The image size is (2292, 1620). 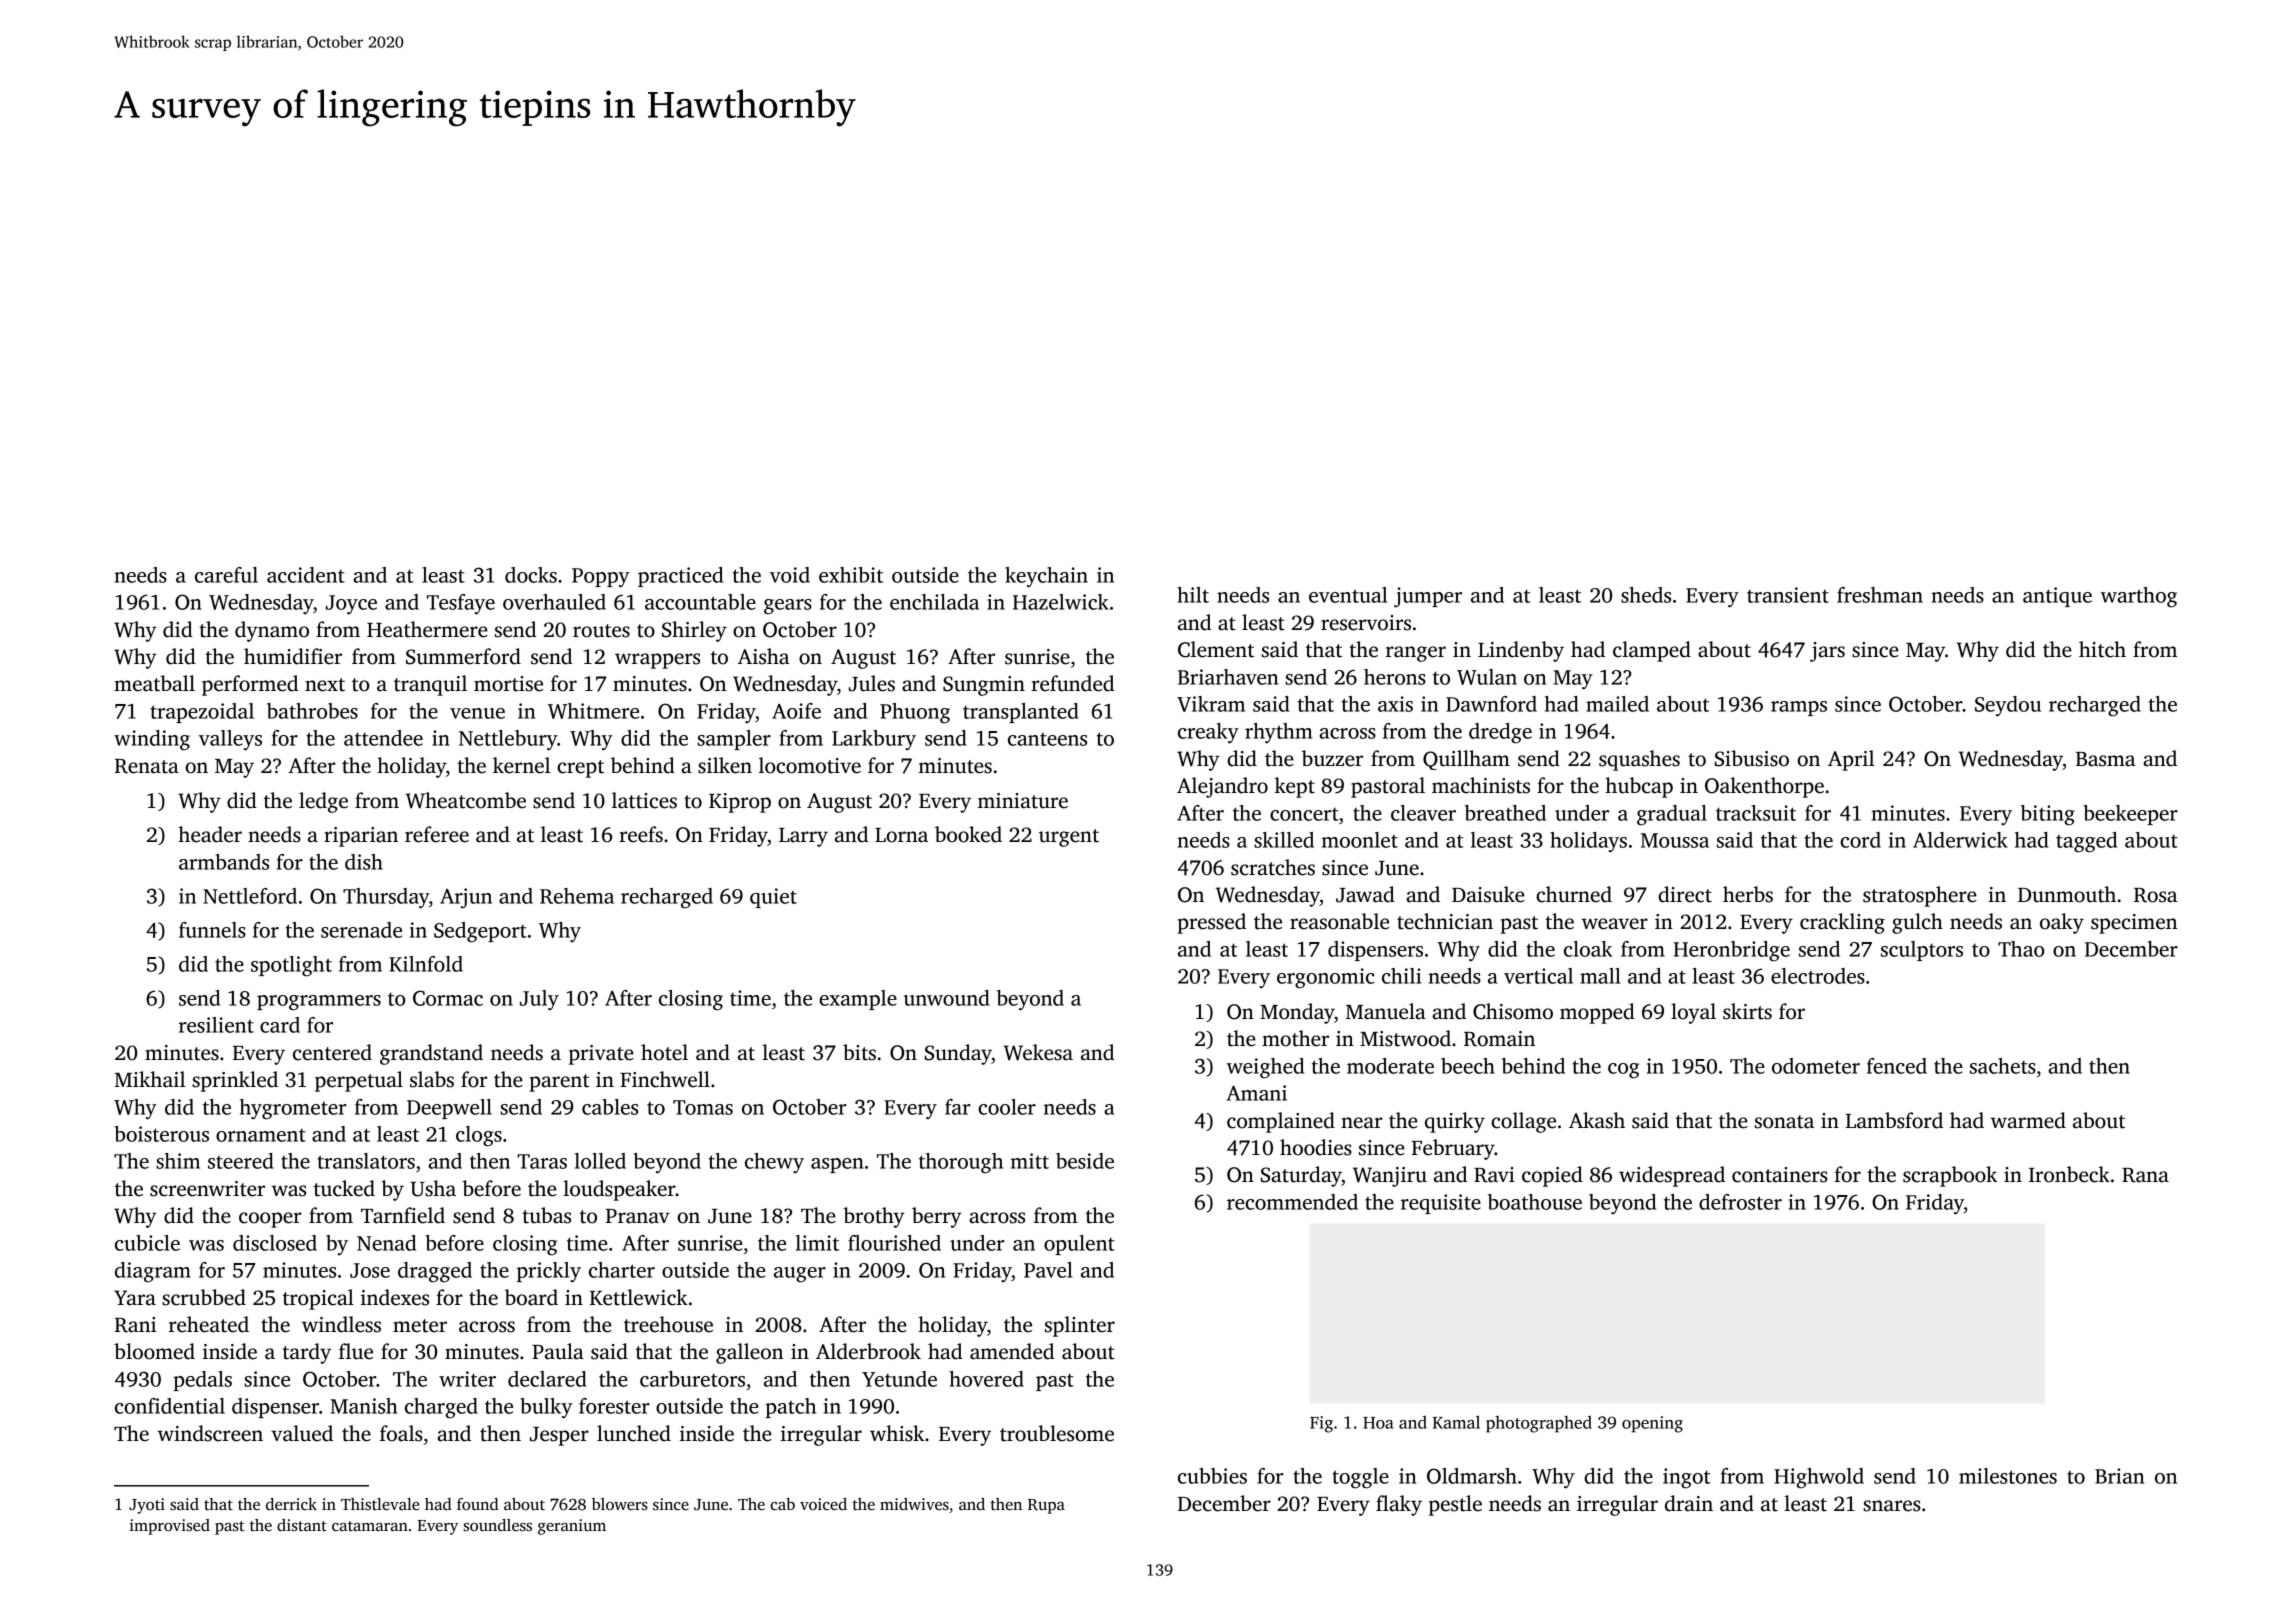 What do you see at coordinates (1297, 1013) in the screenshot?
I see `Monday` at bounding box center [1297, 1013].
